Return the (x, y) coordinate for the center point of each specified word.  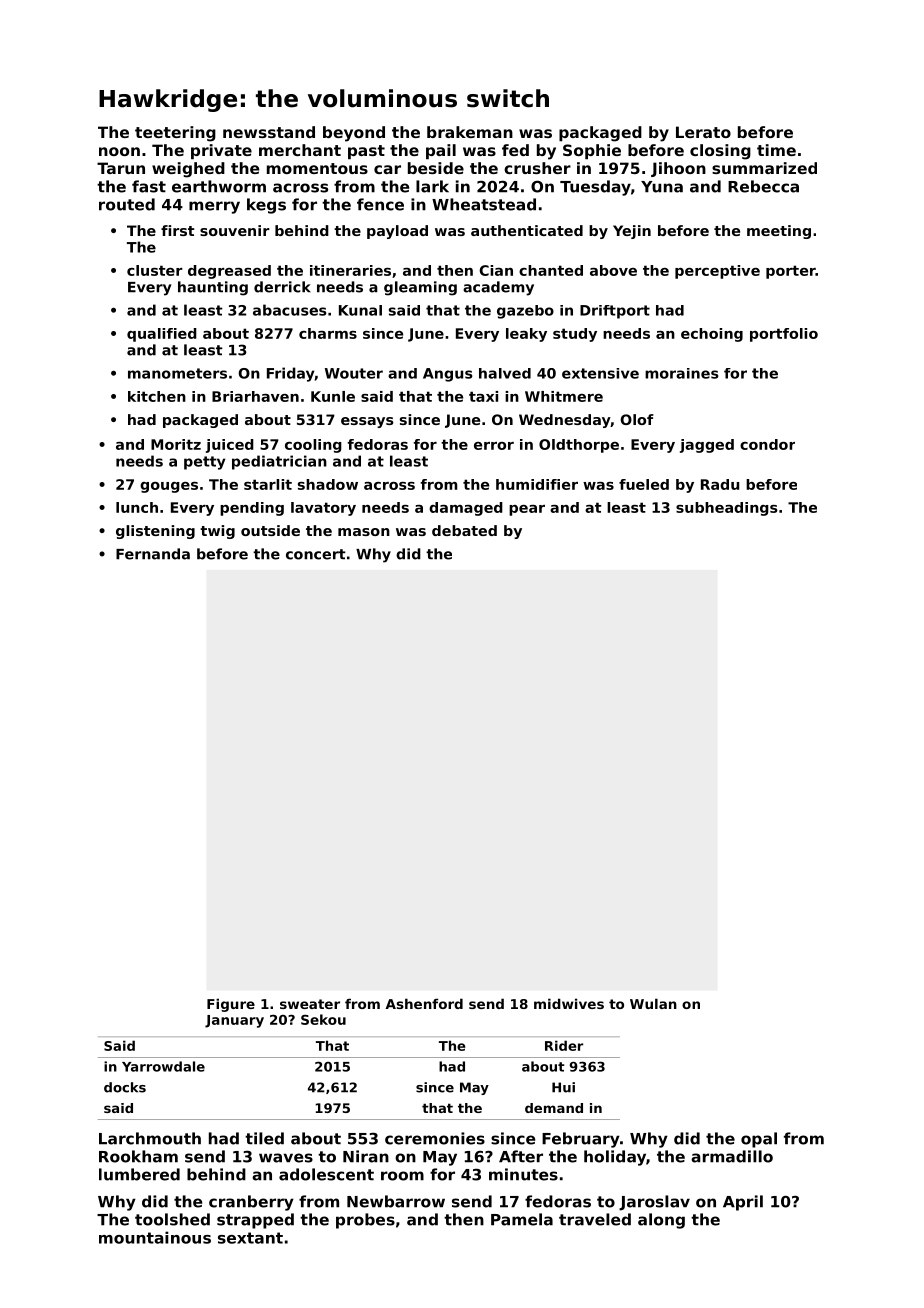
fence (380, 204)
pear (527, 510)
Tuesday (595, 188)
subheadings (727, 509)
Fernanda (153, 554)
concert (316, 554)
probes (365, 1221)
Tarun (121, 168)
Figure (231, 1005)
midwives (569, 1003)
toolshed (172, 1219)
